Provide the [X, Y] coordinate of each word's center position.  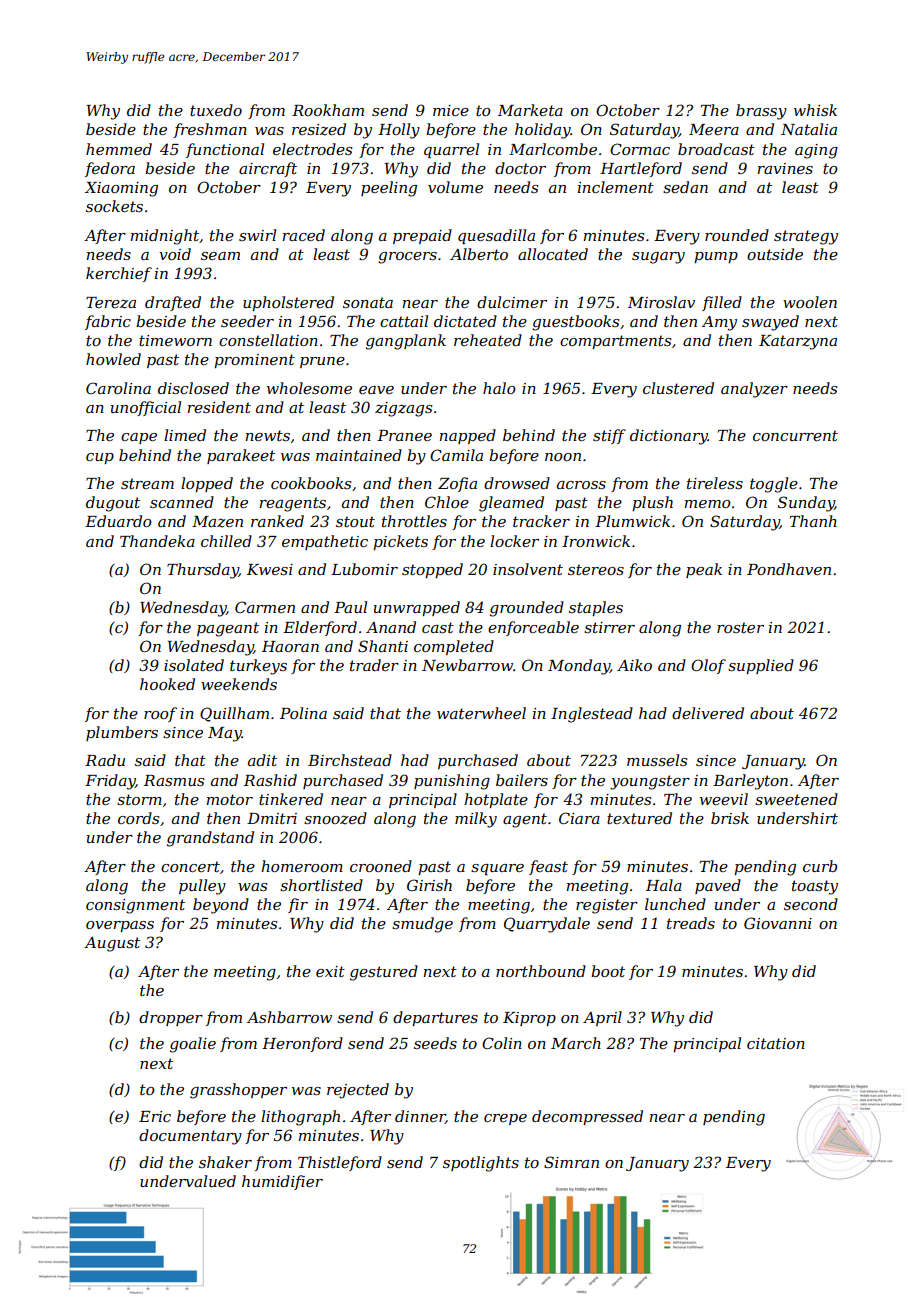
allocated [553, 254]
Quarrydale [547, 925]
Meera [714, 129]
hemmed [119, 149]
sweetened [796, 799]
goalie [193, 1045]
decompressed [587, 1117]
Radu [105, 760]
